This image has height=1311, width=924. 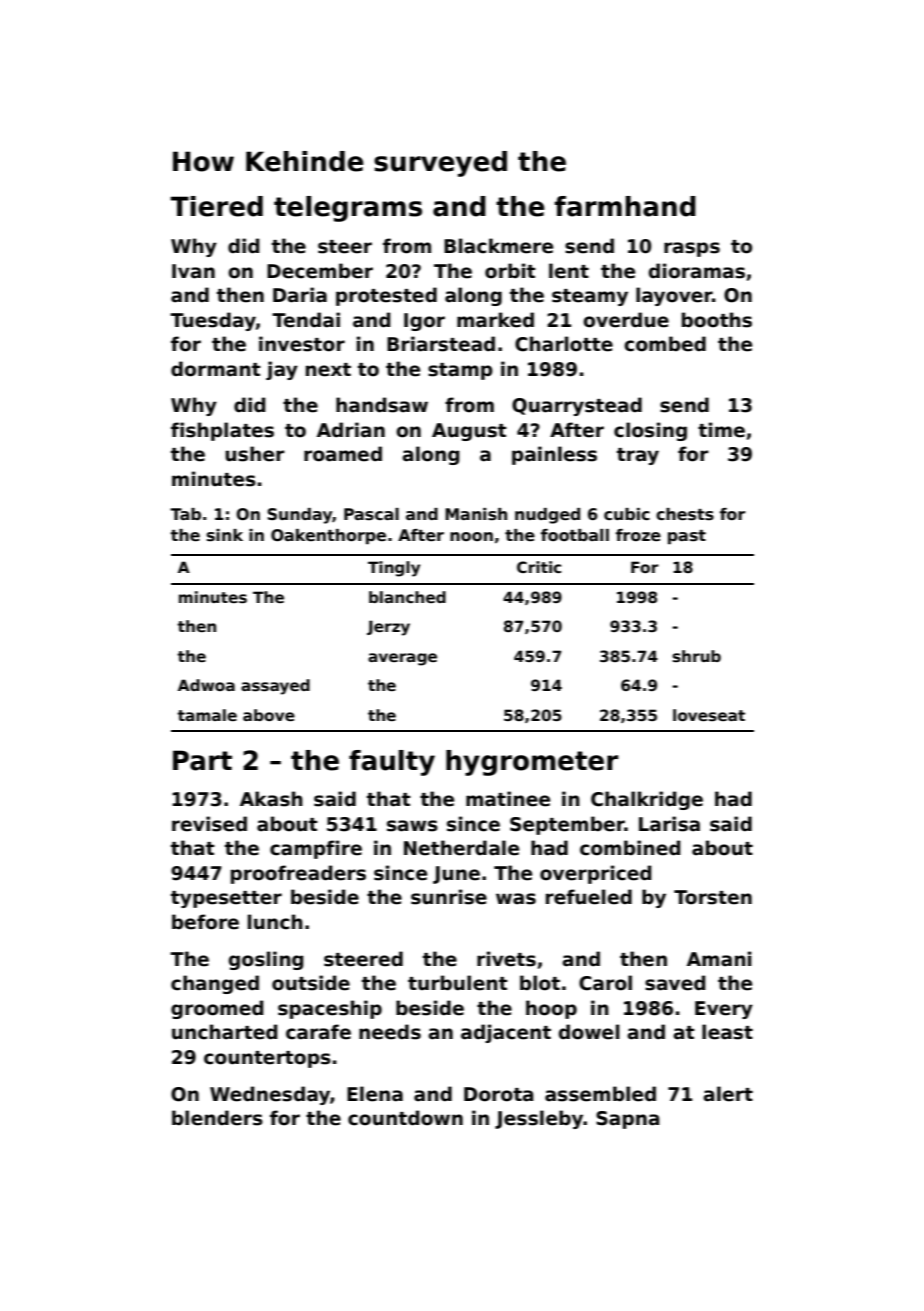 What do you see at coordinates (215, 984) in the image?
I see `changed` at bounding box center [215, 984].
